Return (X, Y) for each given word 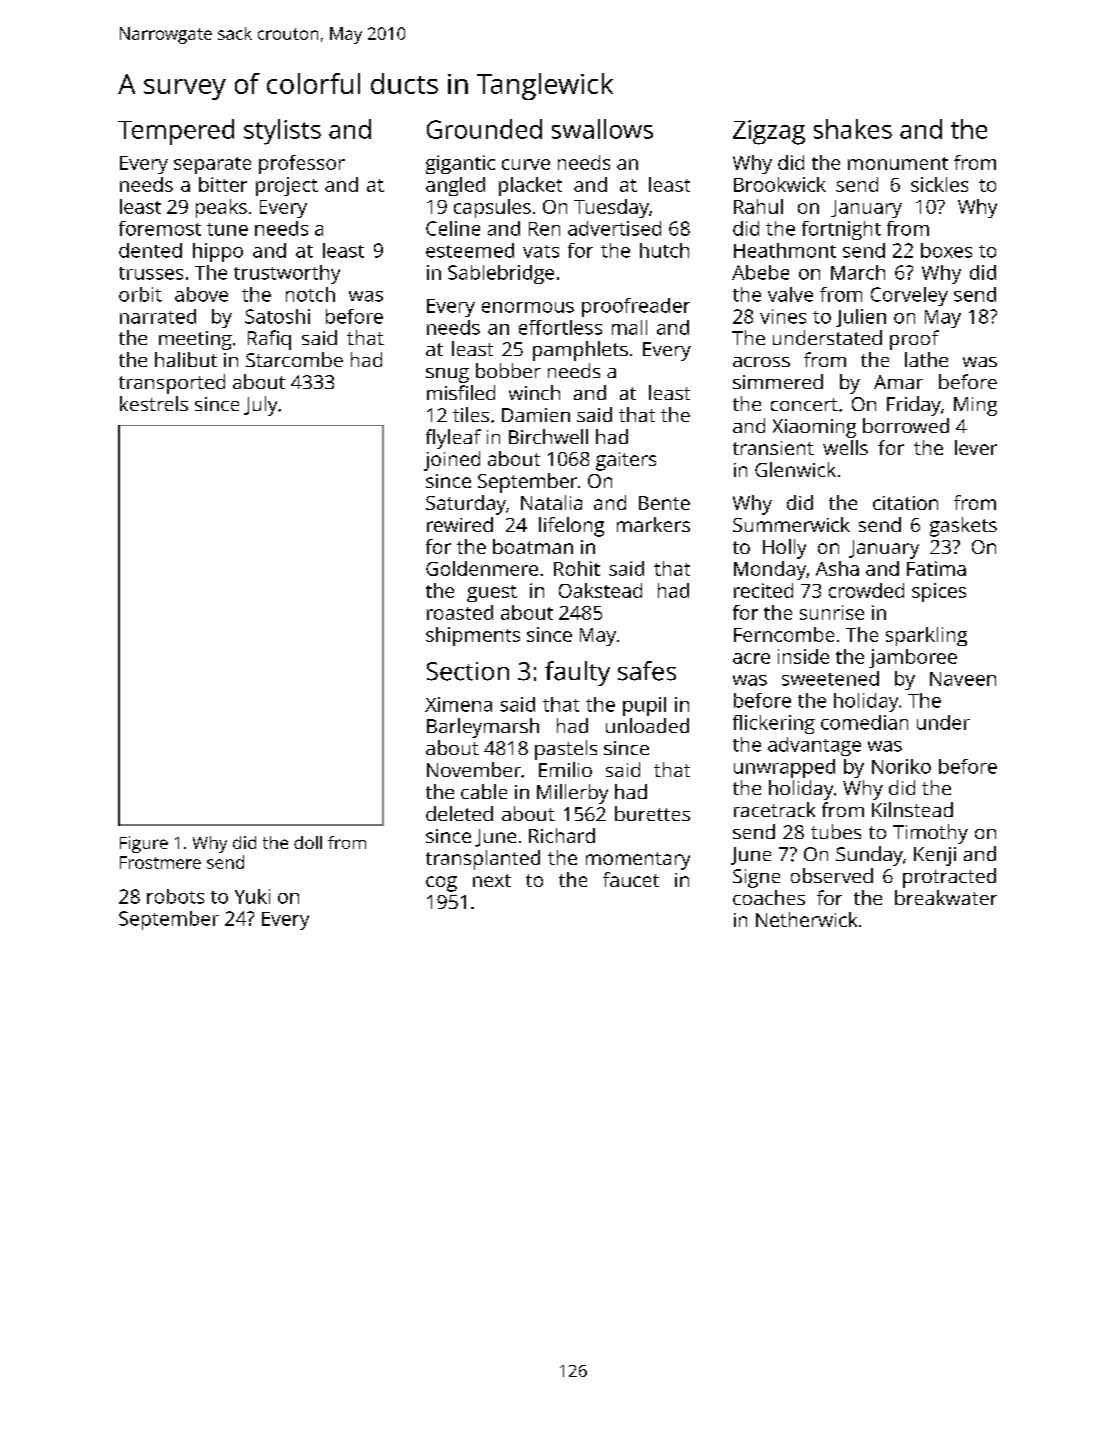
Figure (144, 844)
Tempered (176, 132)
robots (175, 896)
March (858, 272)
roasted (460, 612)
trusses (151, 273)
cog (441, 884)
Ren (544, 229)
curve (526, 164)
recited (763, 590)
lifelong (571, 527)
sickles (939, 184)
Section (468, 671)
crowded (866, 590)
